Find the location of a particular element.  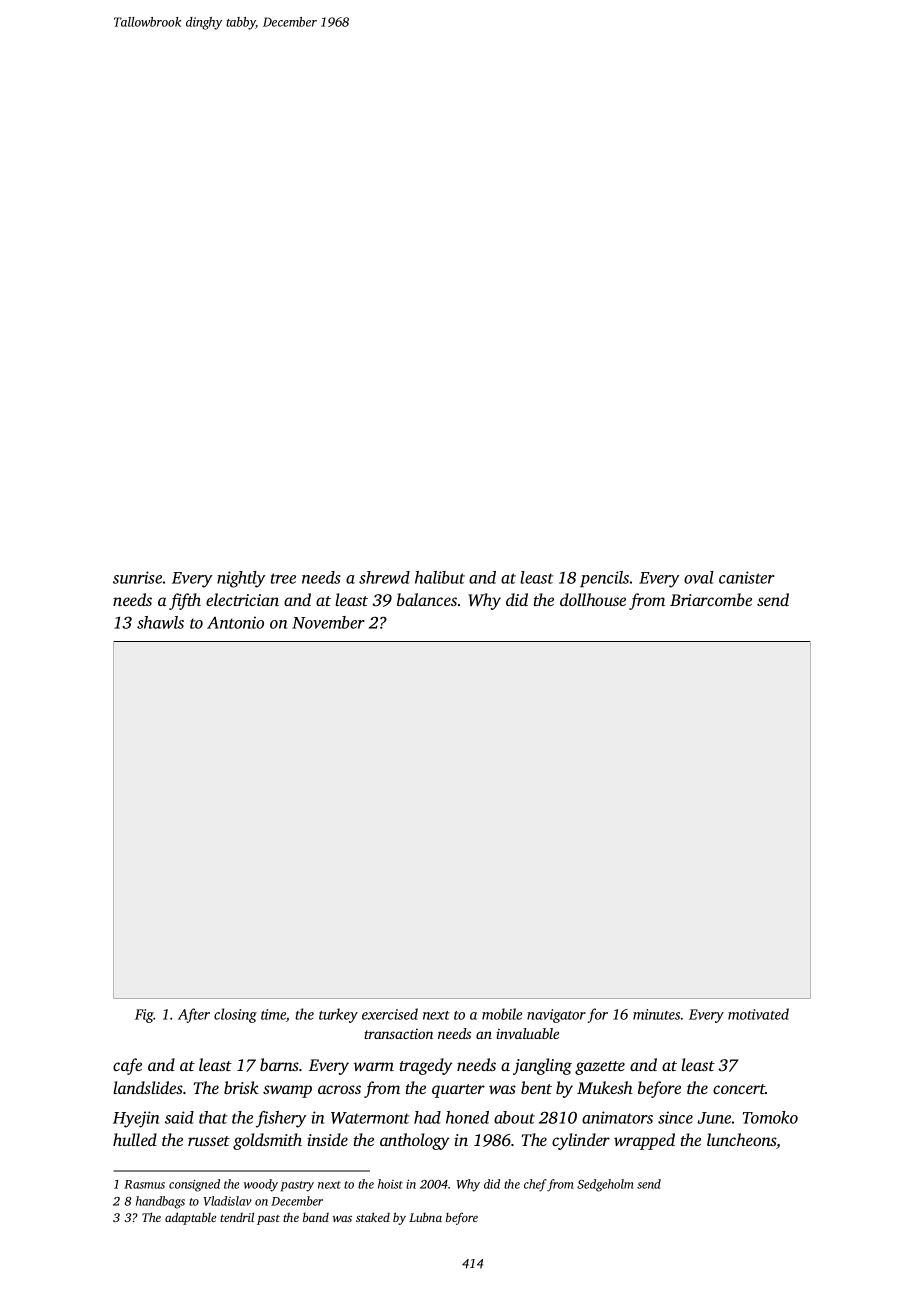

inside is located at coordinates (327, 1139).
